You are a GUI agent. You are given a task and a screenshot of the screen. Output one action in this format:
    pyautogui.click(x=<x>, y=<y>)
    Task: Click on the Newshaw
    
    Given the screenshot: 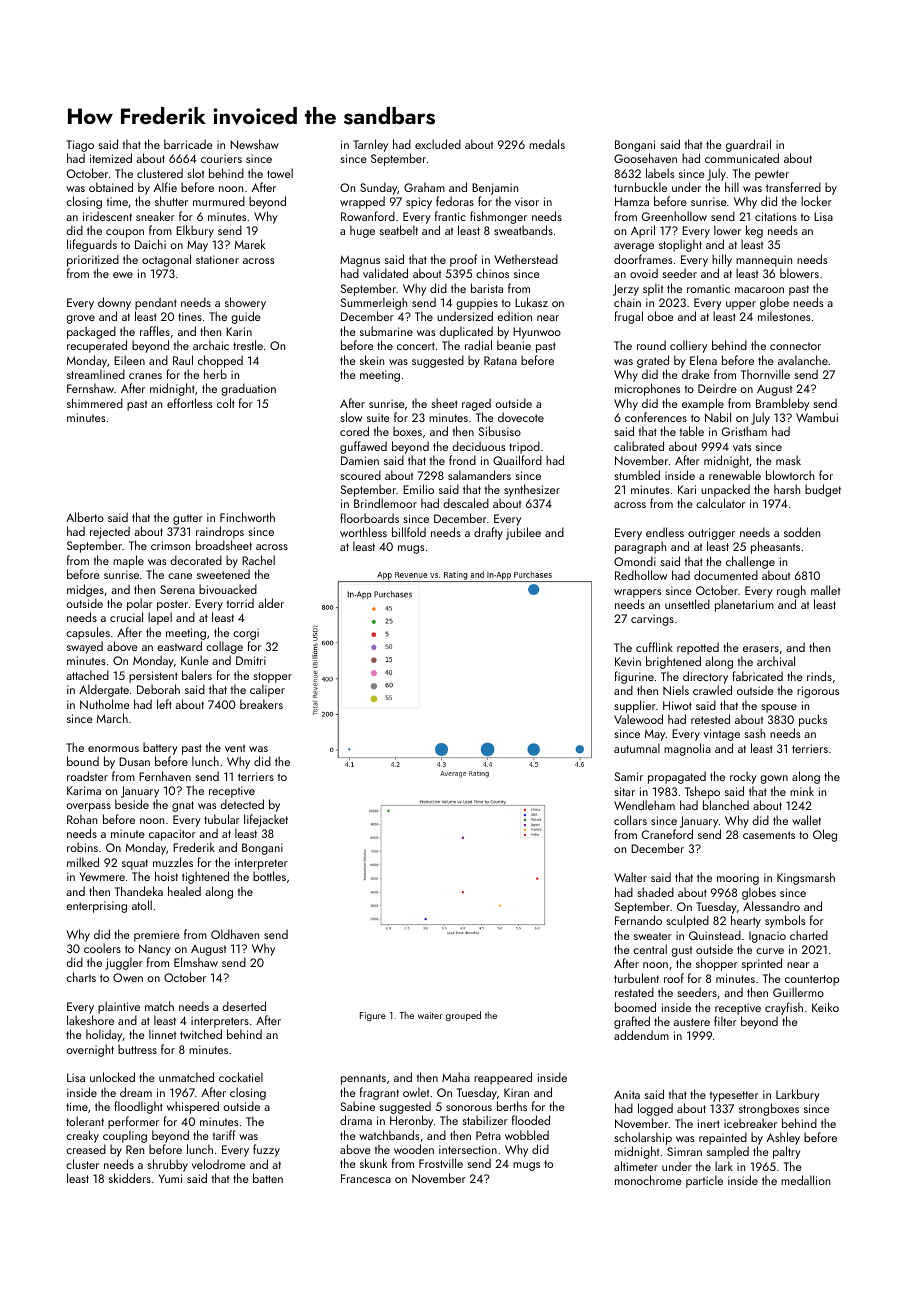 What is the action you would take?
    pyautogui.click(x=254, y=144)
